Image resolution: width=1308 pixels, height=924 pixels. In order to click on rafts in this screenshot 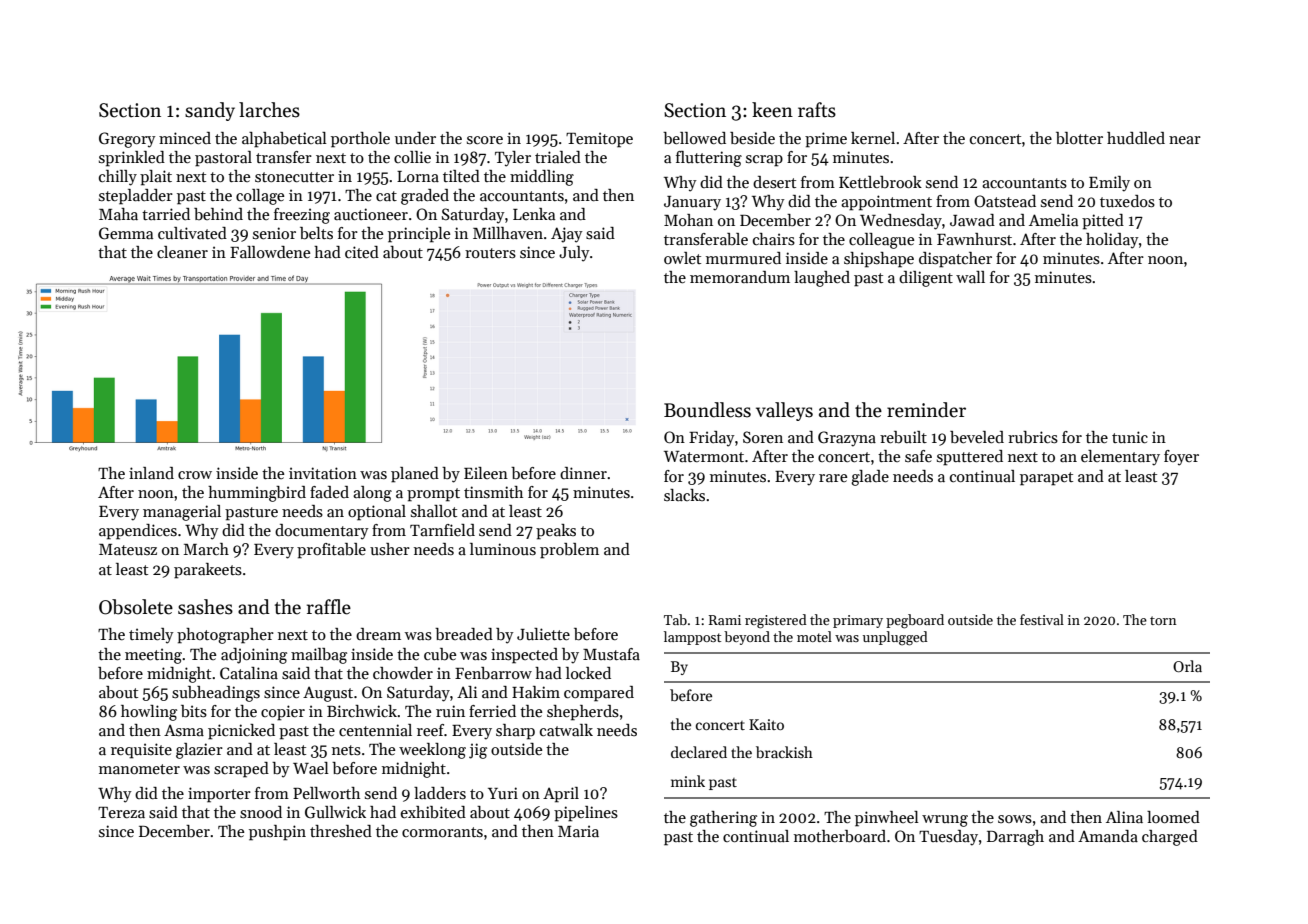, I will do `click(817, 110)`.
